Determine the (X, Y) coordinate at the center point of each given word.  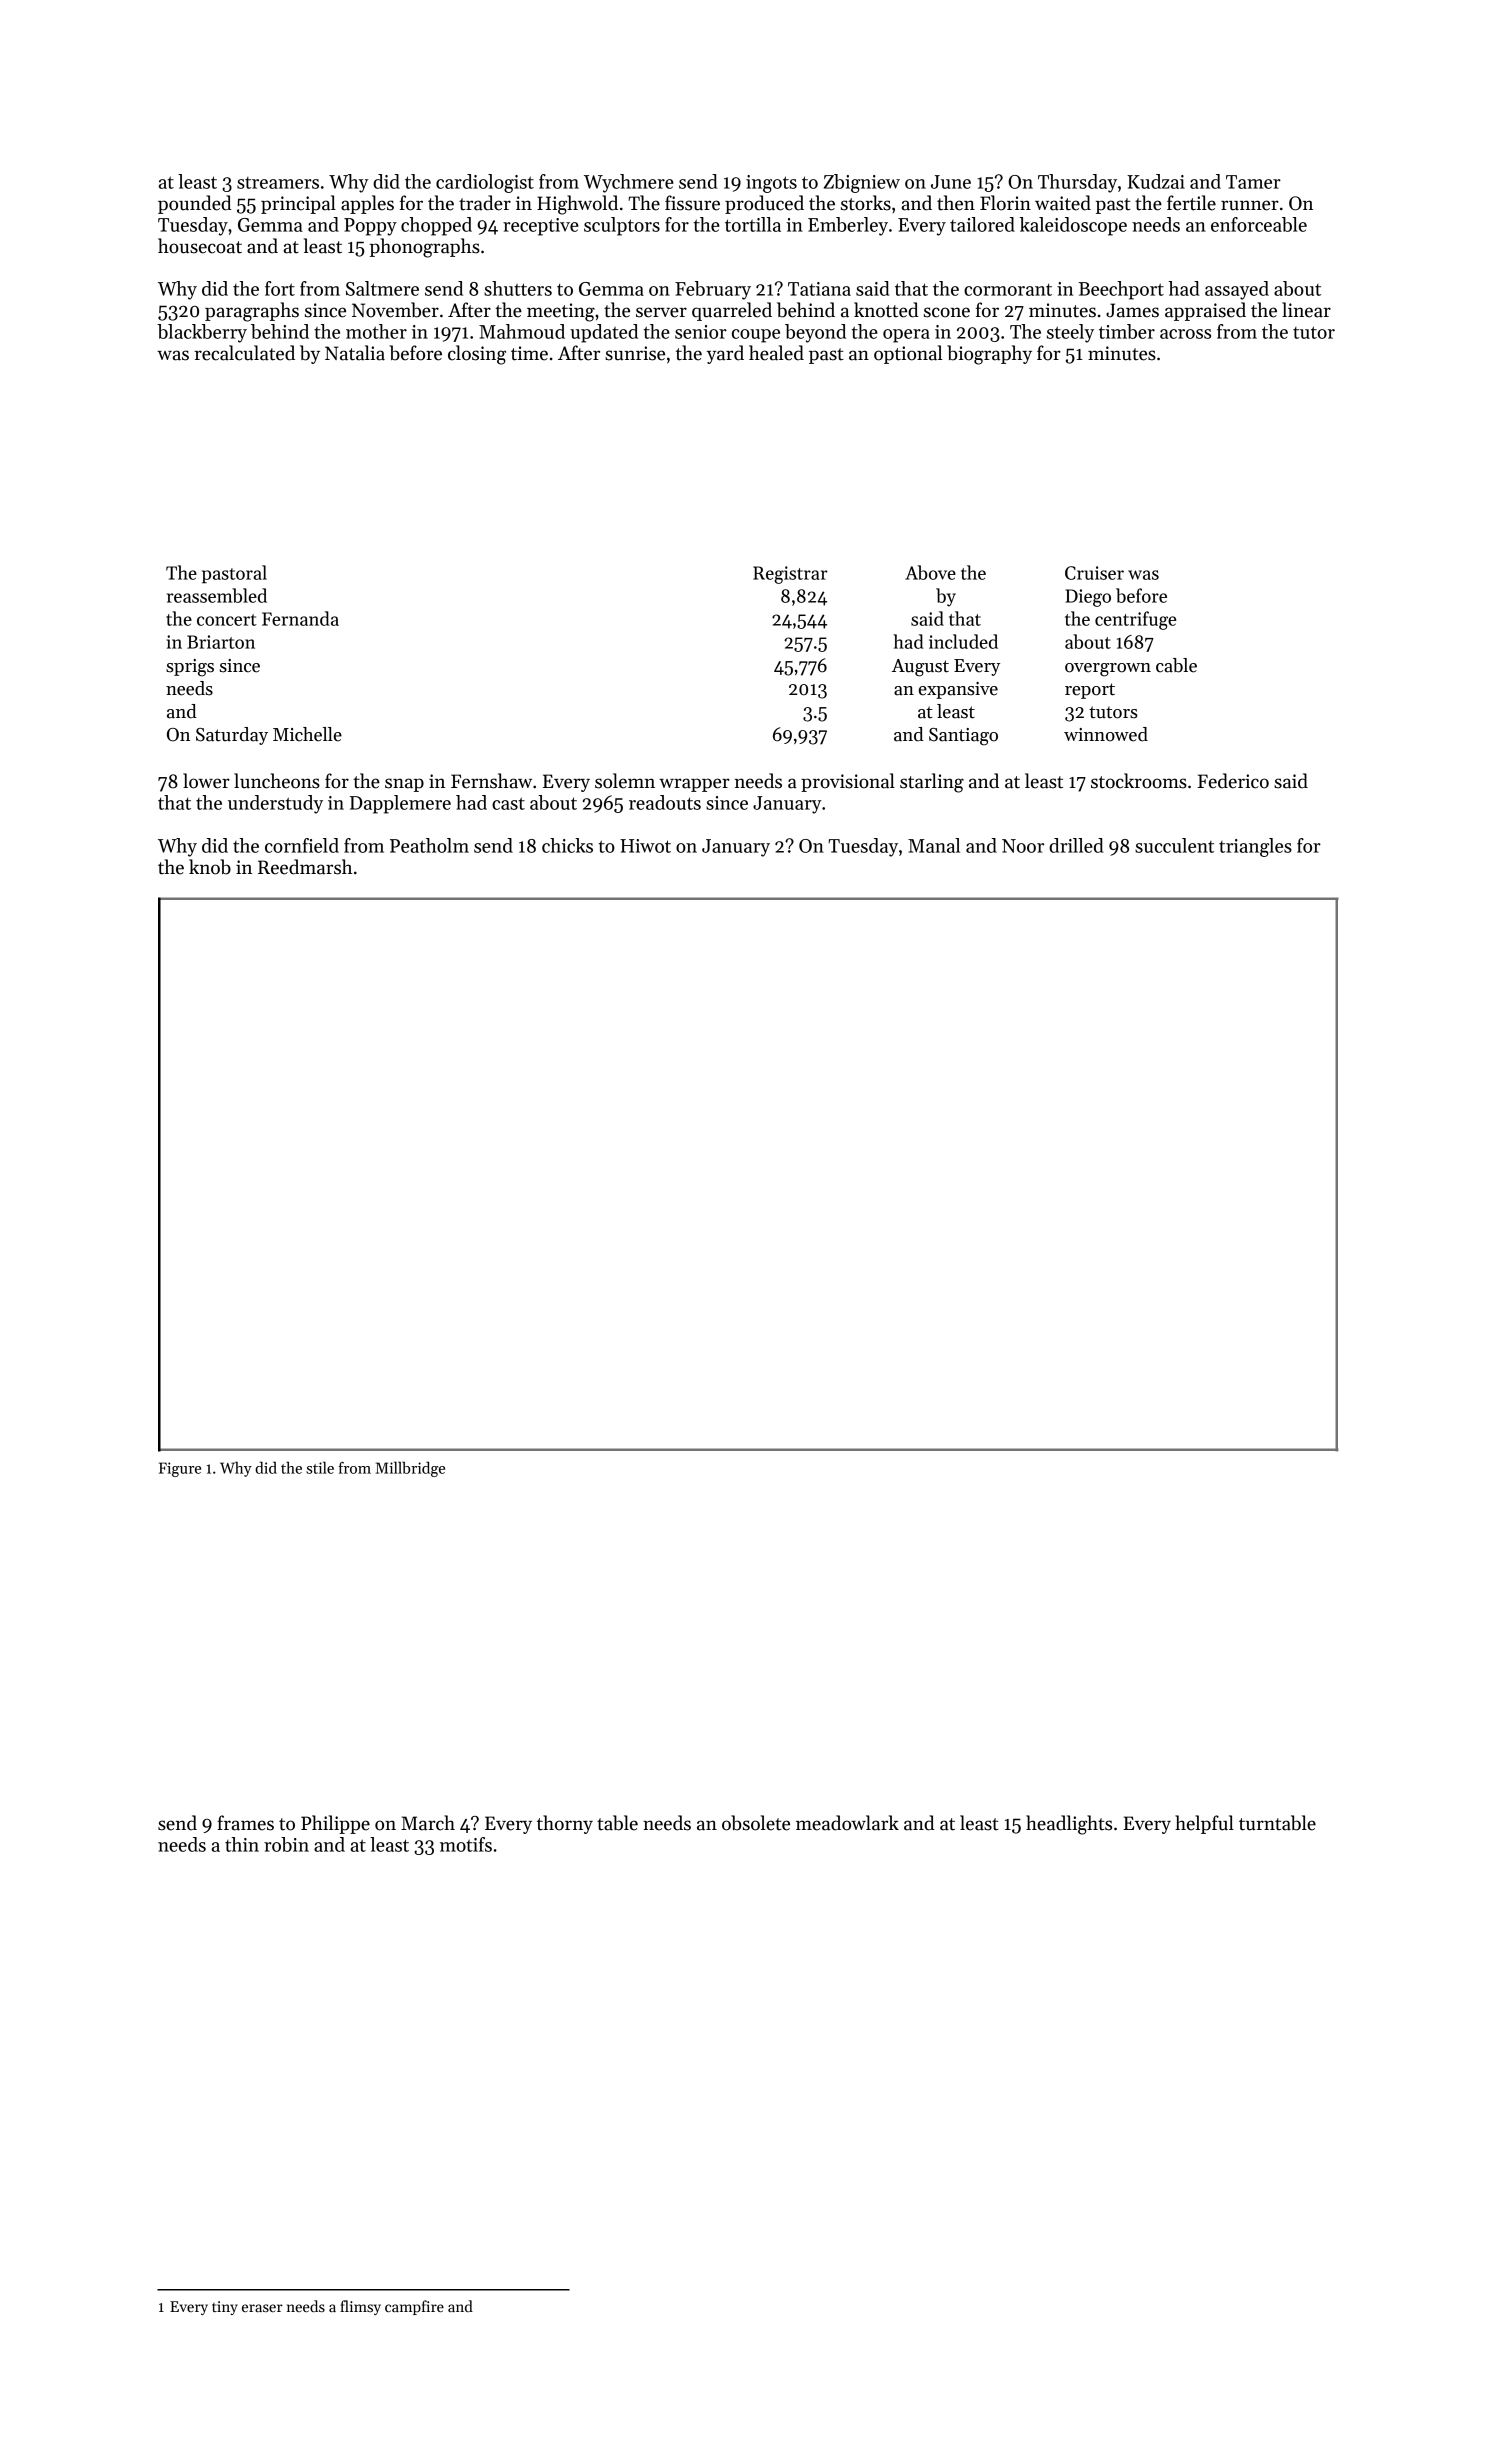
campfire (414, 2307)
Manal (934, 845)
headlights (1069, 1825)
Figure (180, 1469)
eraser (262, 2308)
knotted (886, 310)
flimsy (360, 2307)
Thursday (1077, 183)
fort (280, 288)
